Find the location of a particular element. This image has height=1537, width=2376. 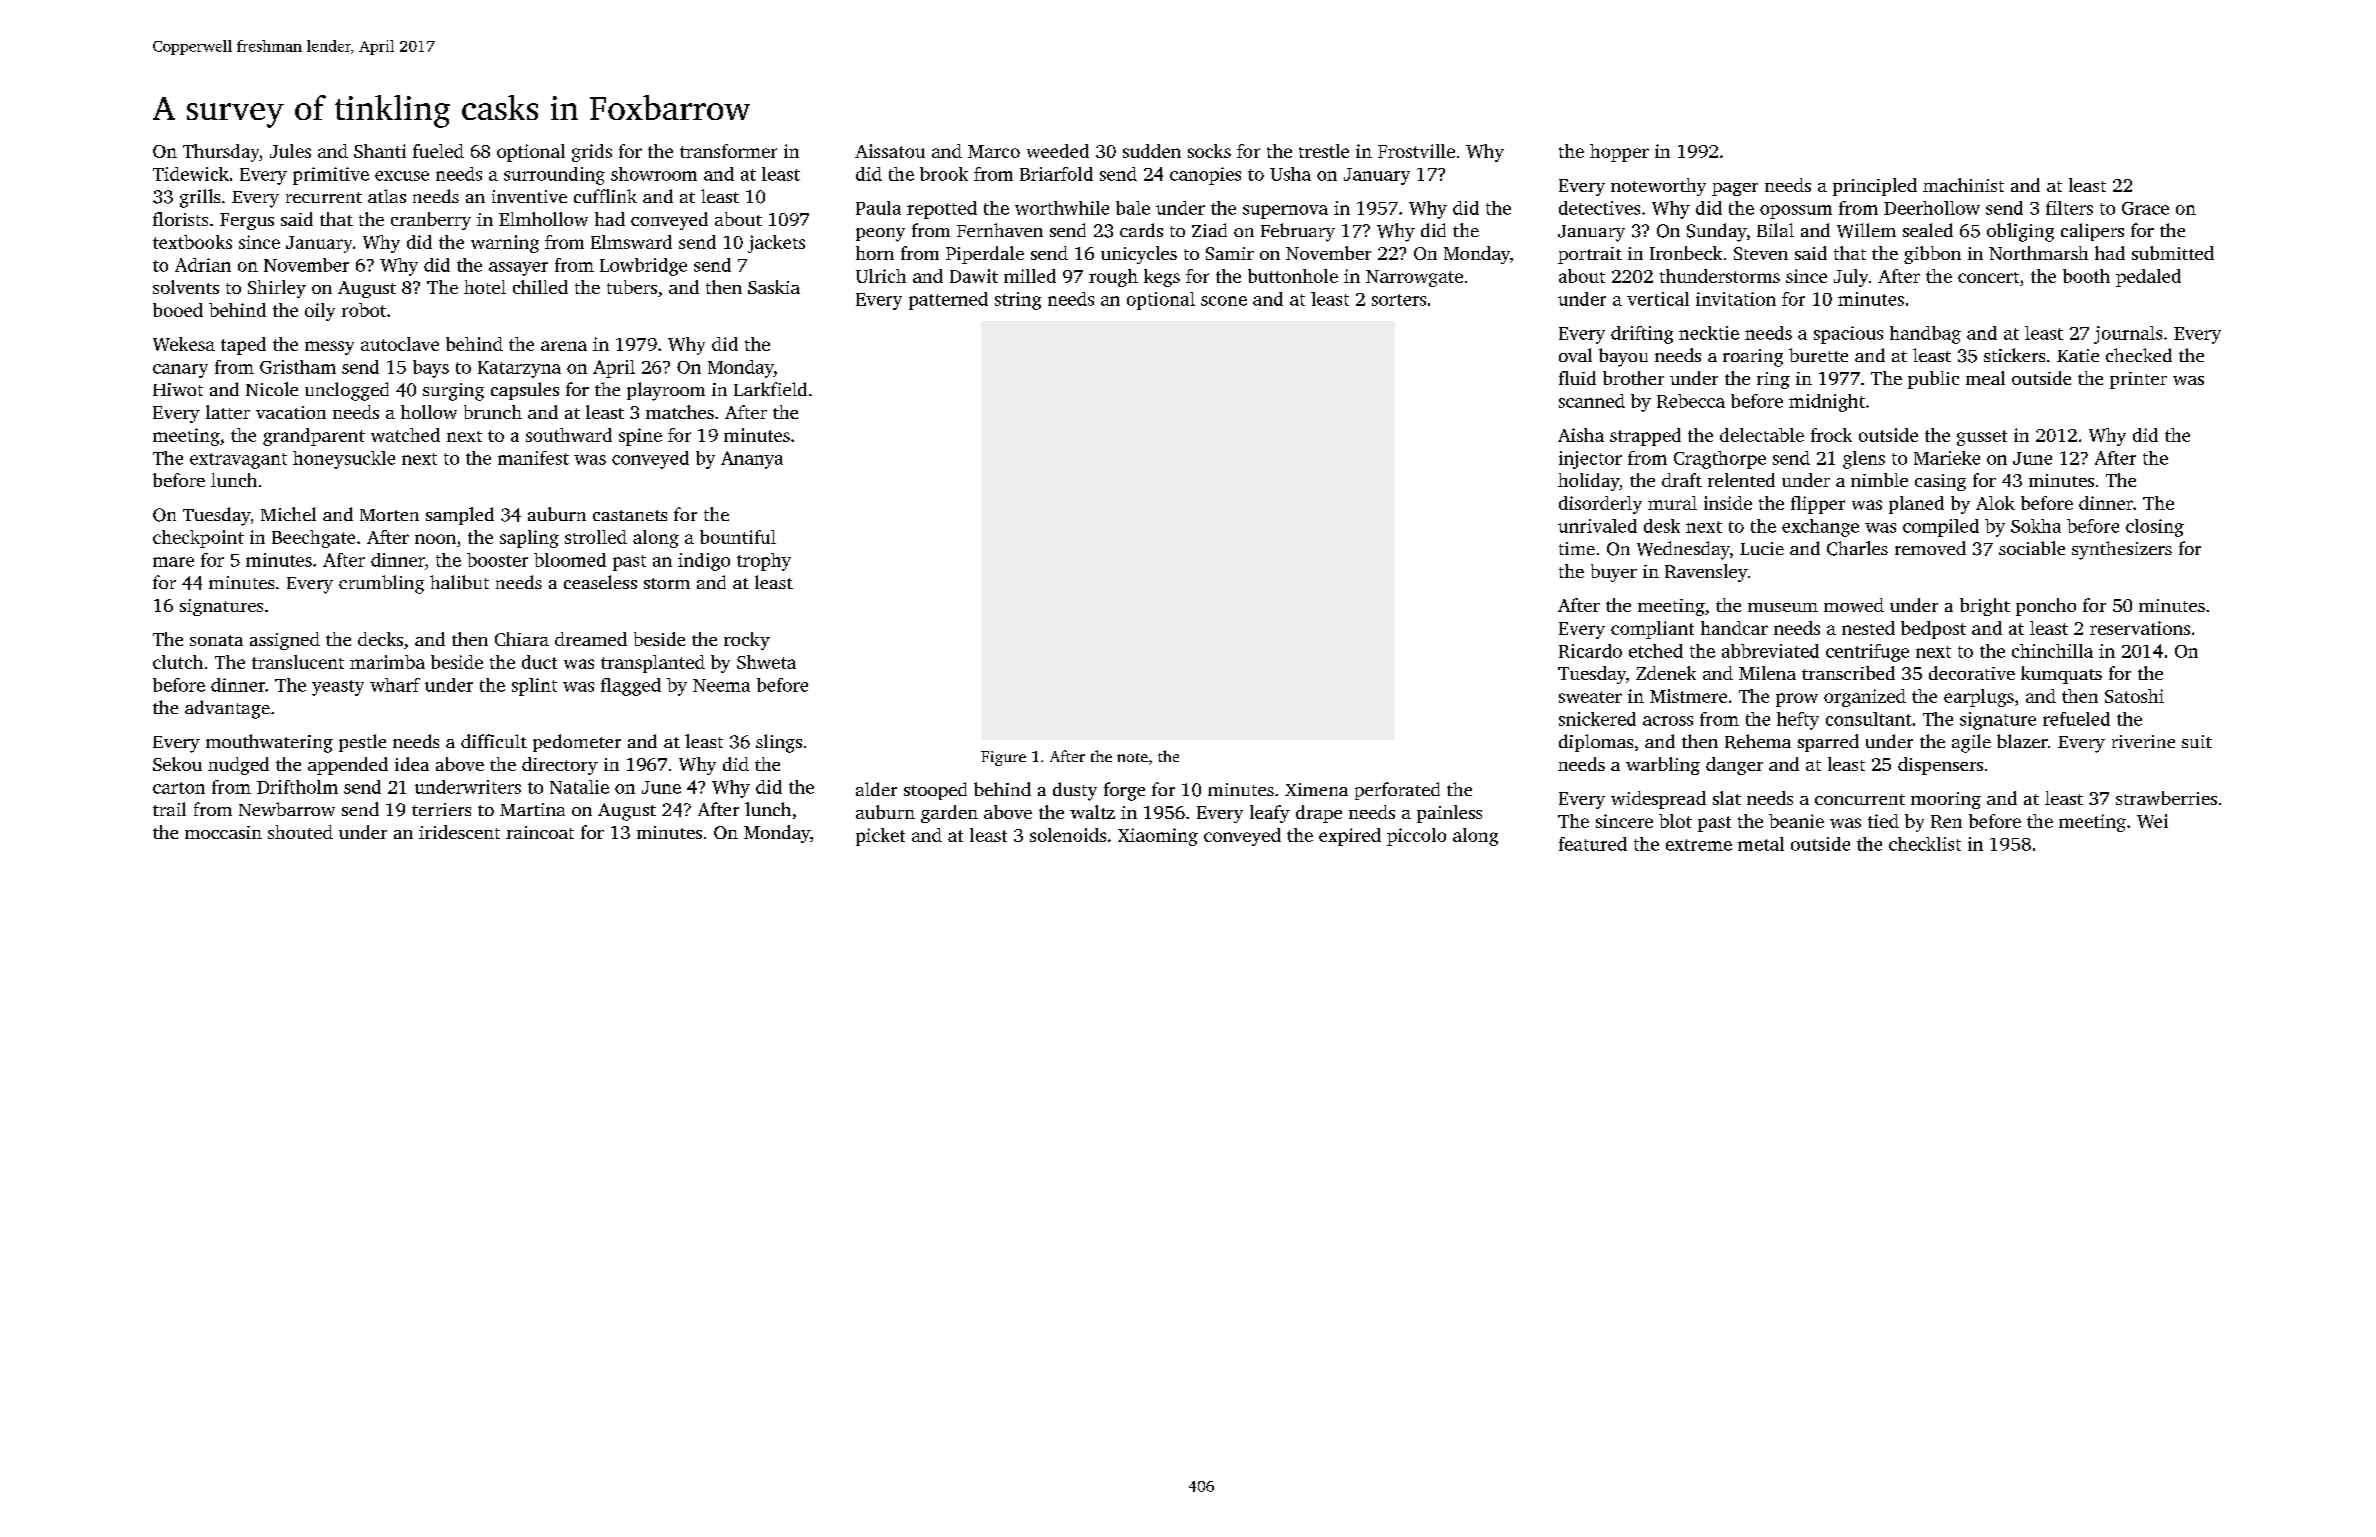

Michel is located at coordinates (288, 514).
